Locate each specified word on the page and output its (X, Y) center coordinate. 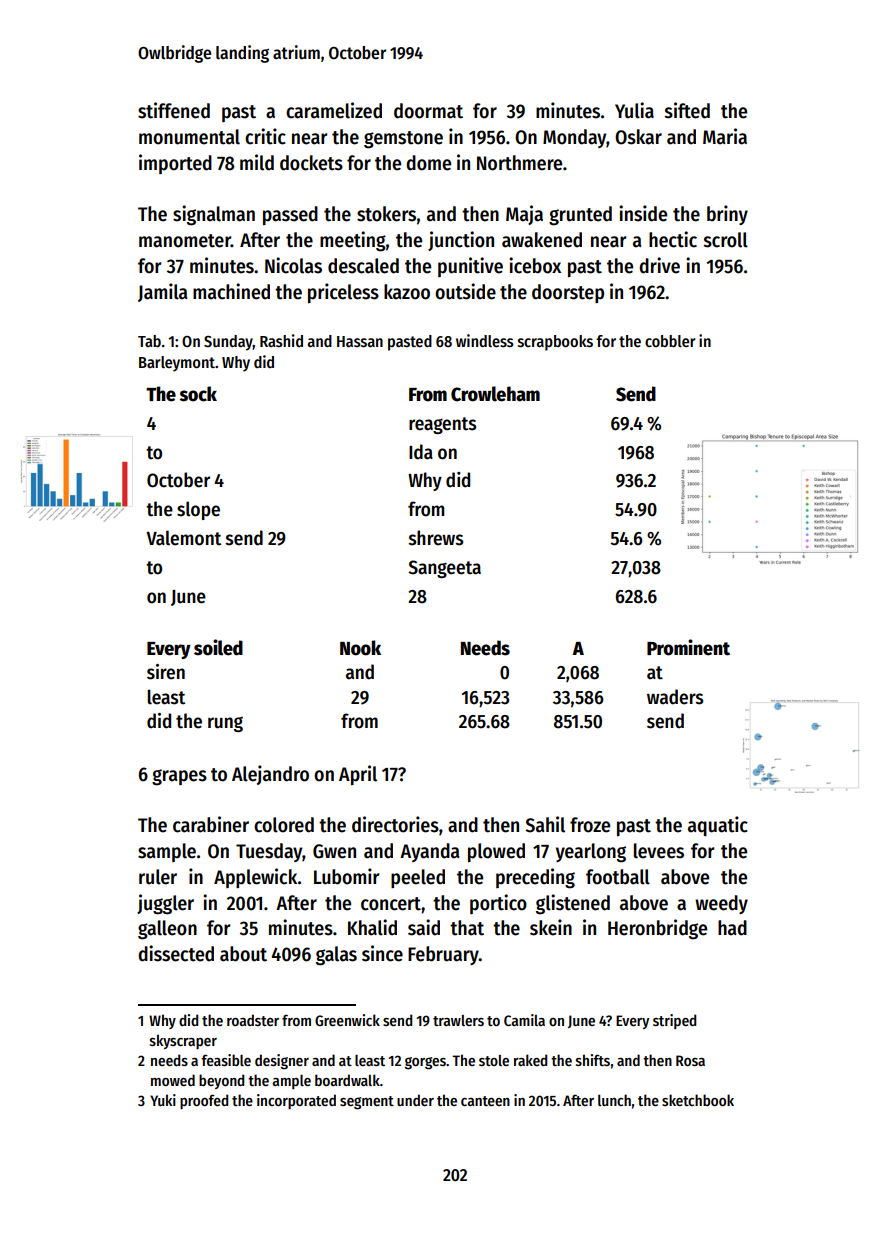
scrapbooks (555, 343)
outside (465, 291)
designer (282, 1062)
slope (198, 510)
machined (231, 291)
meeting (353, 241)
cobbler (670, 341)
